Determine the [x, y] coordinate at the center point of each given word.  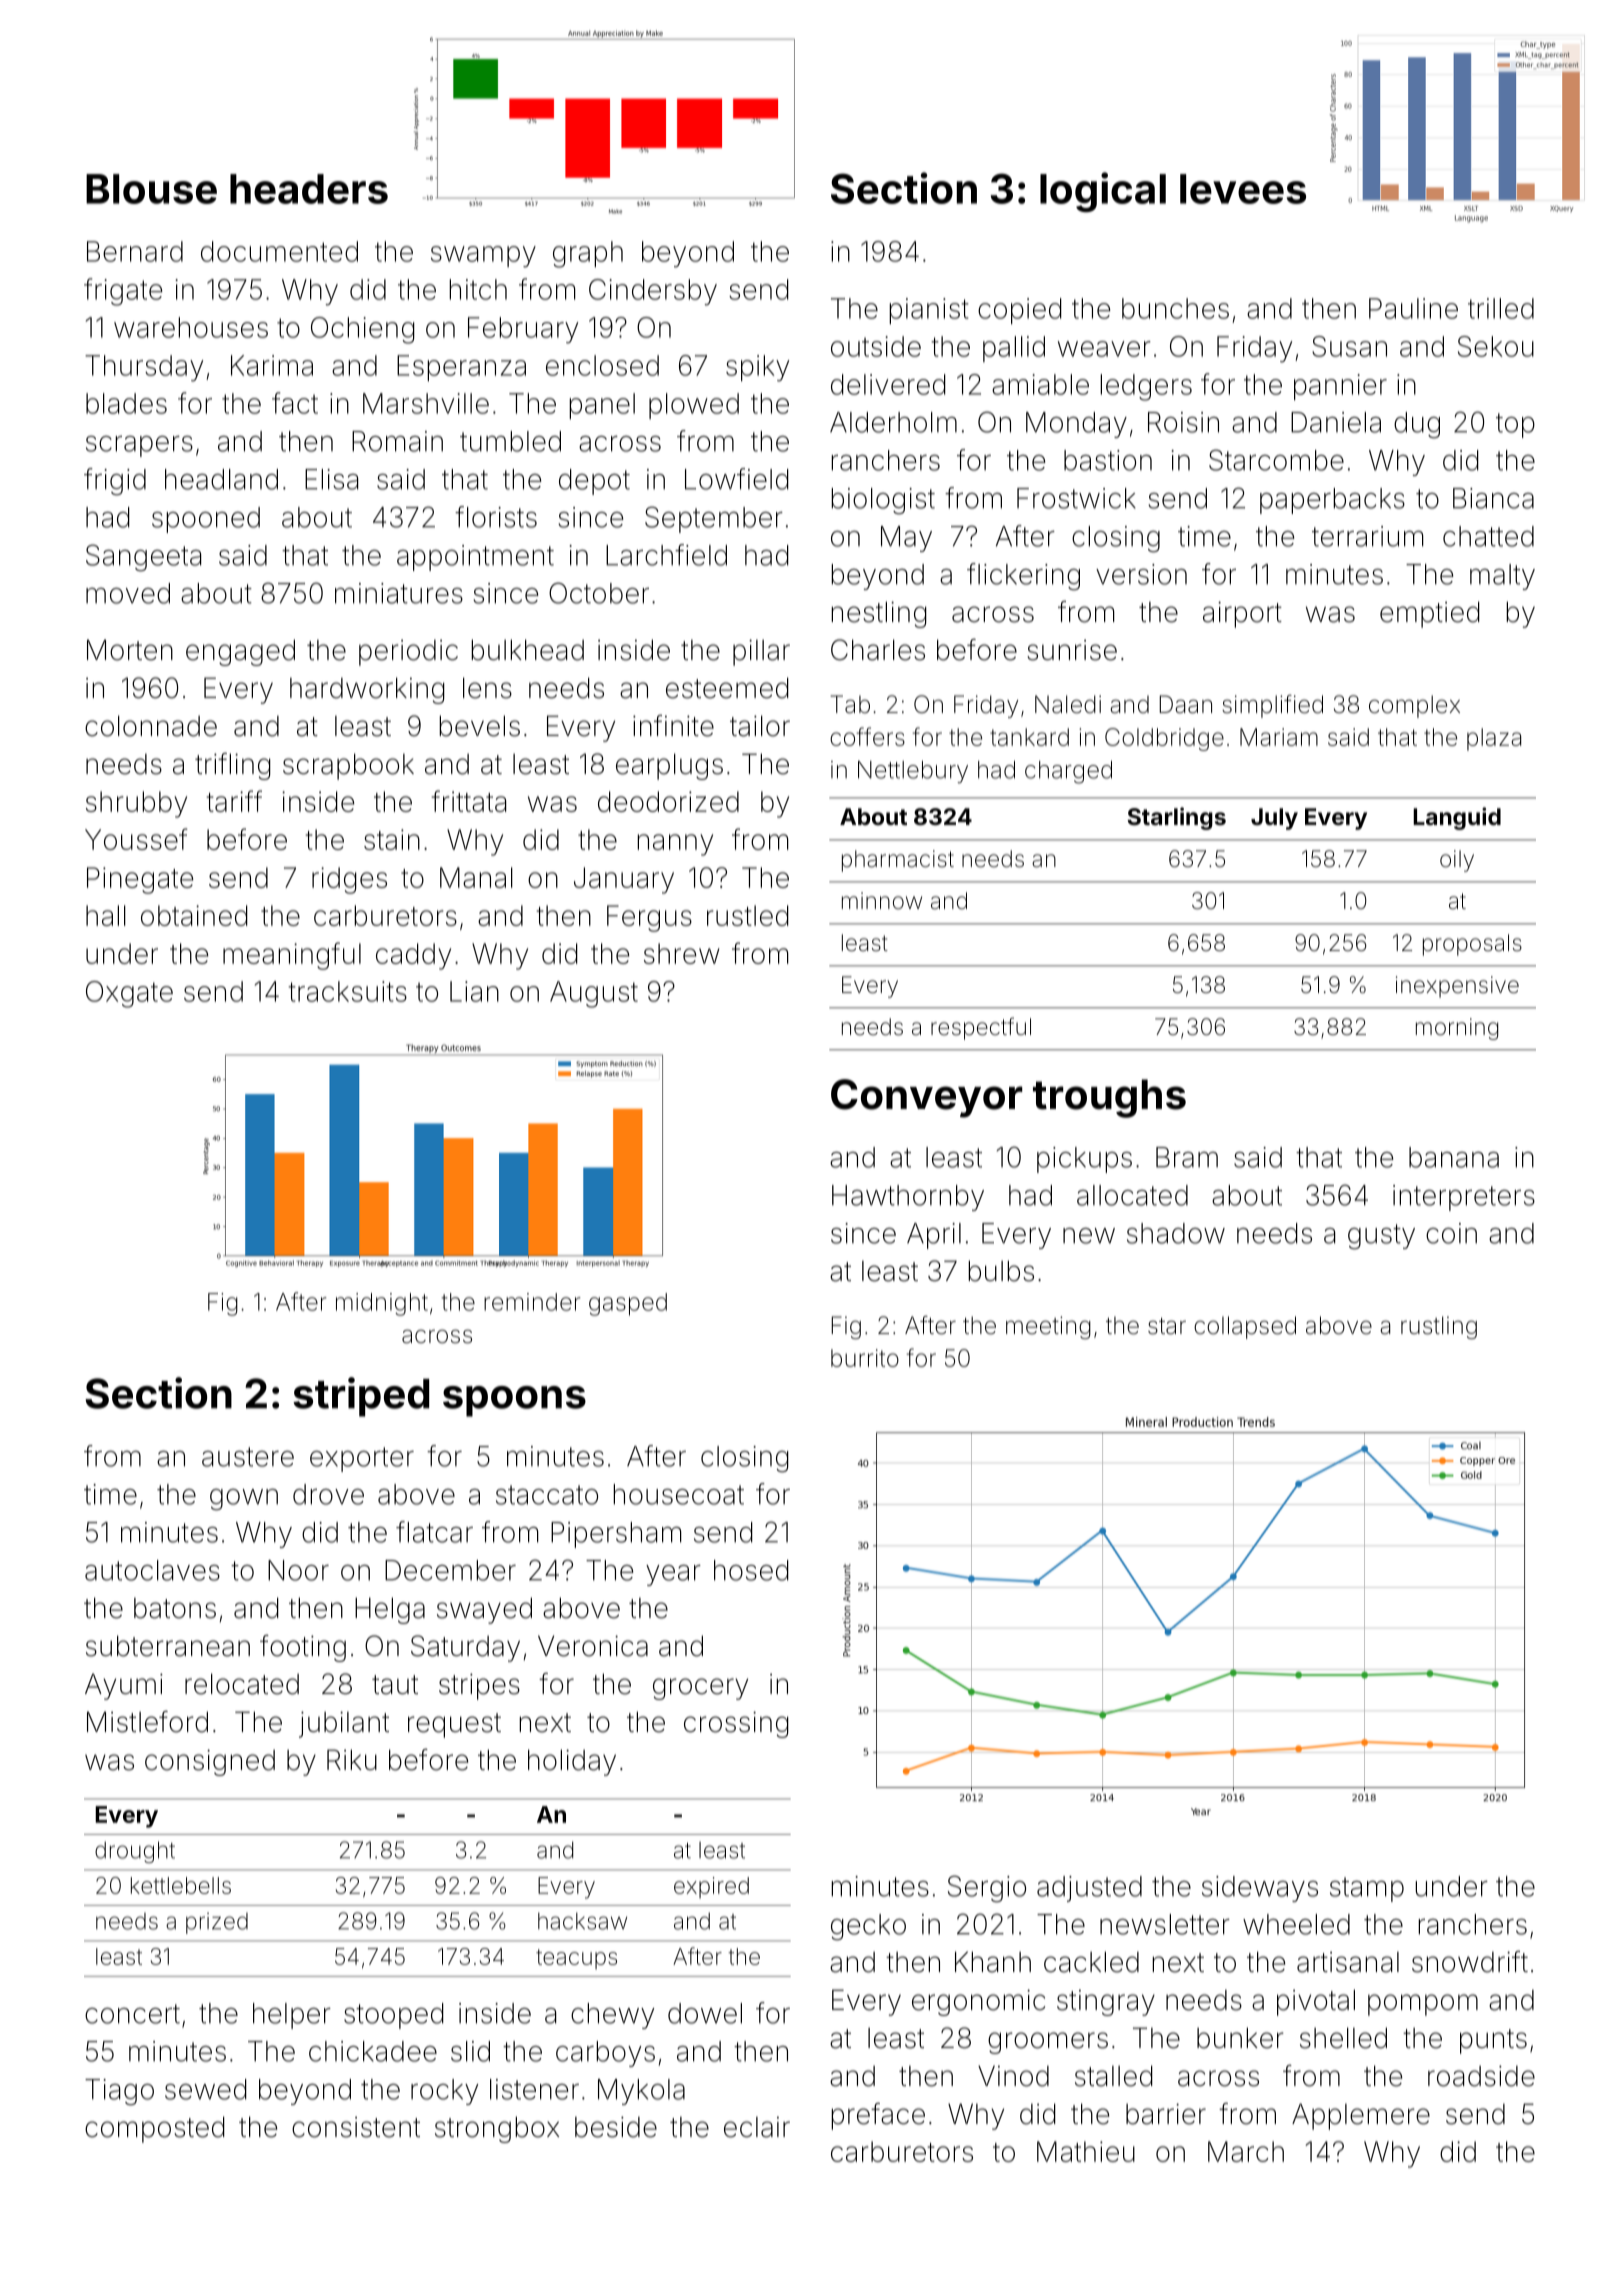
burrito [865, 1358]
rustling [1439, 1327]
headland [221, 479]
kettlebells [181, 1885]
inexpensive [1457, 987]
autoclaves [152, 1570]
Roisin [1183, 422]
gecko [868, 1927]
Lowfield [736, 479]
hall [106, 915]
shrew [681, 953]
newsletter [1165, 1924]
